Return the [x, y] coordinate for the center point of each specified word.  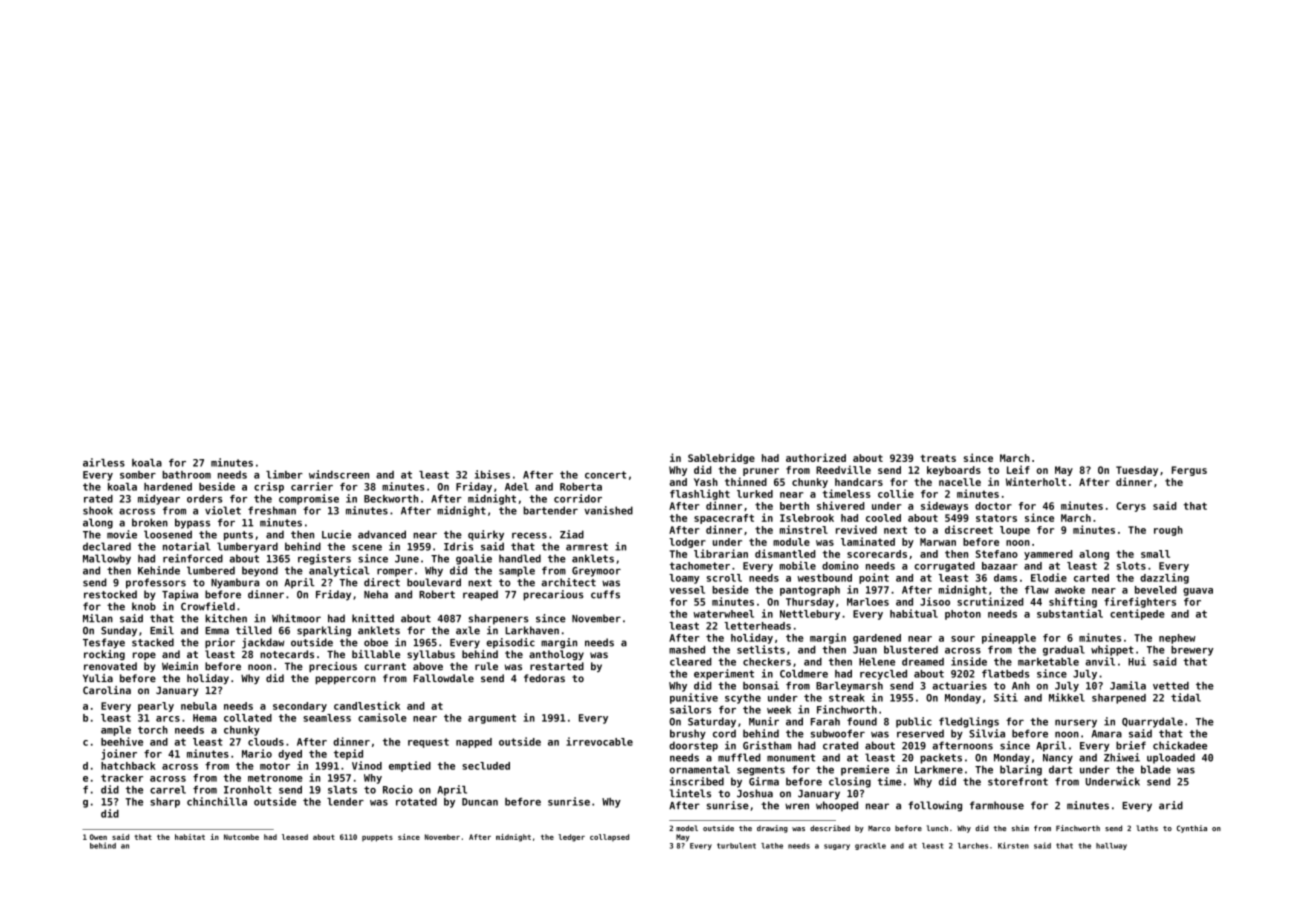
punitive [694, 698]
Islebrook [807, 518]
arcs [168, 719]
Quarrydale [1152, 722]
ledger [571, 838]
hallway [1111, 846]
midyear [159, 499]
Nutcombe [241, 837]
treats [938, 458]
